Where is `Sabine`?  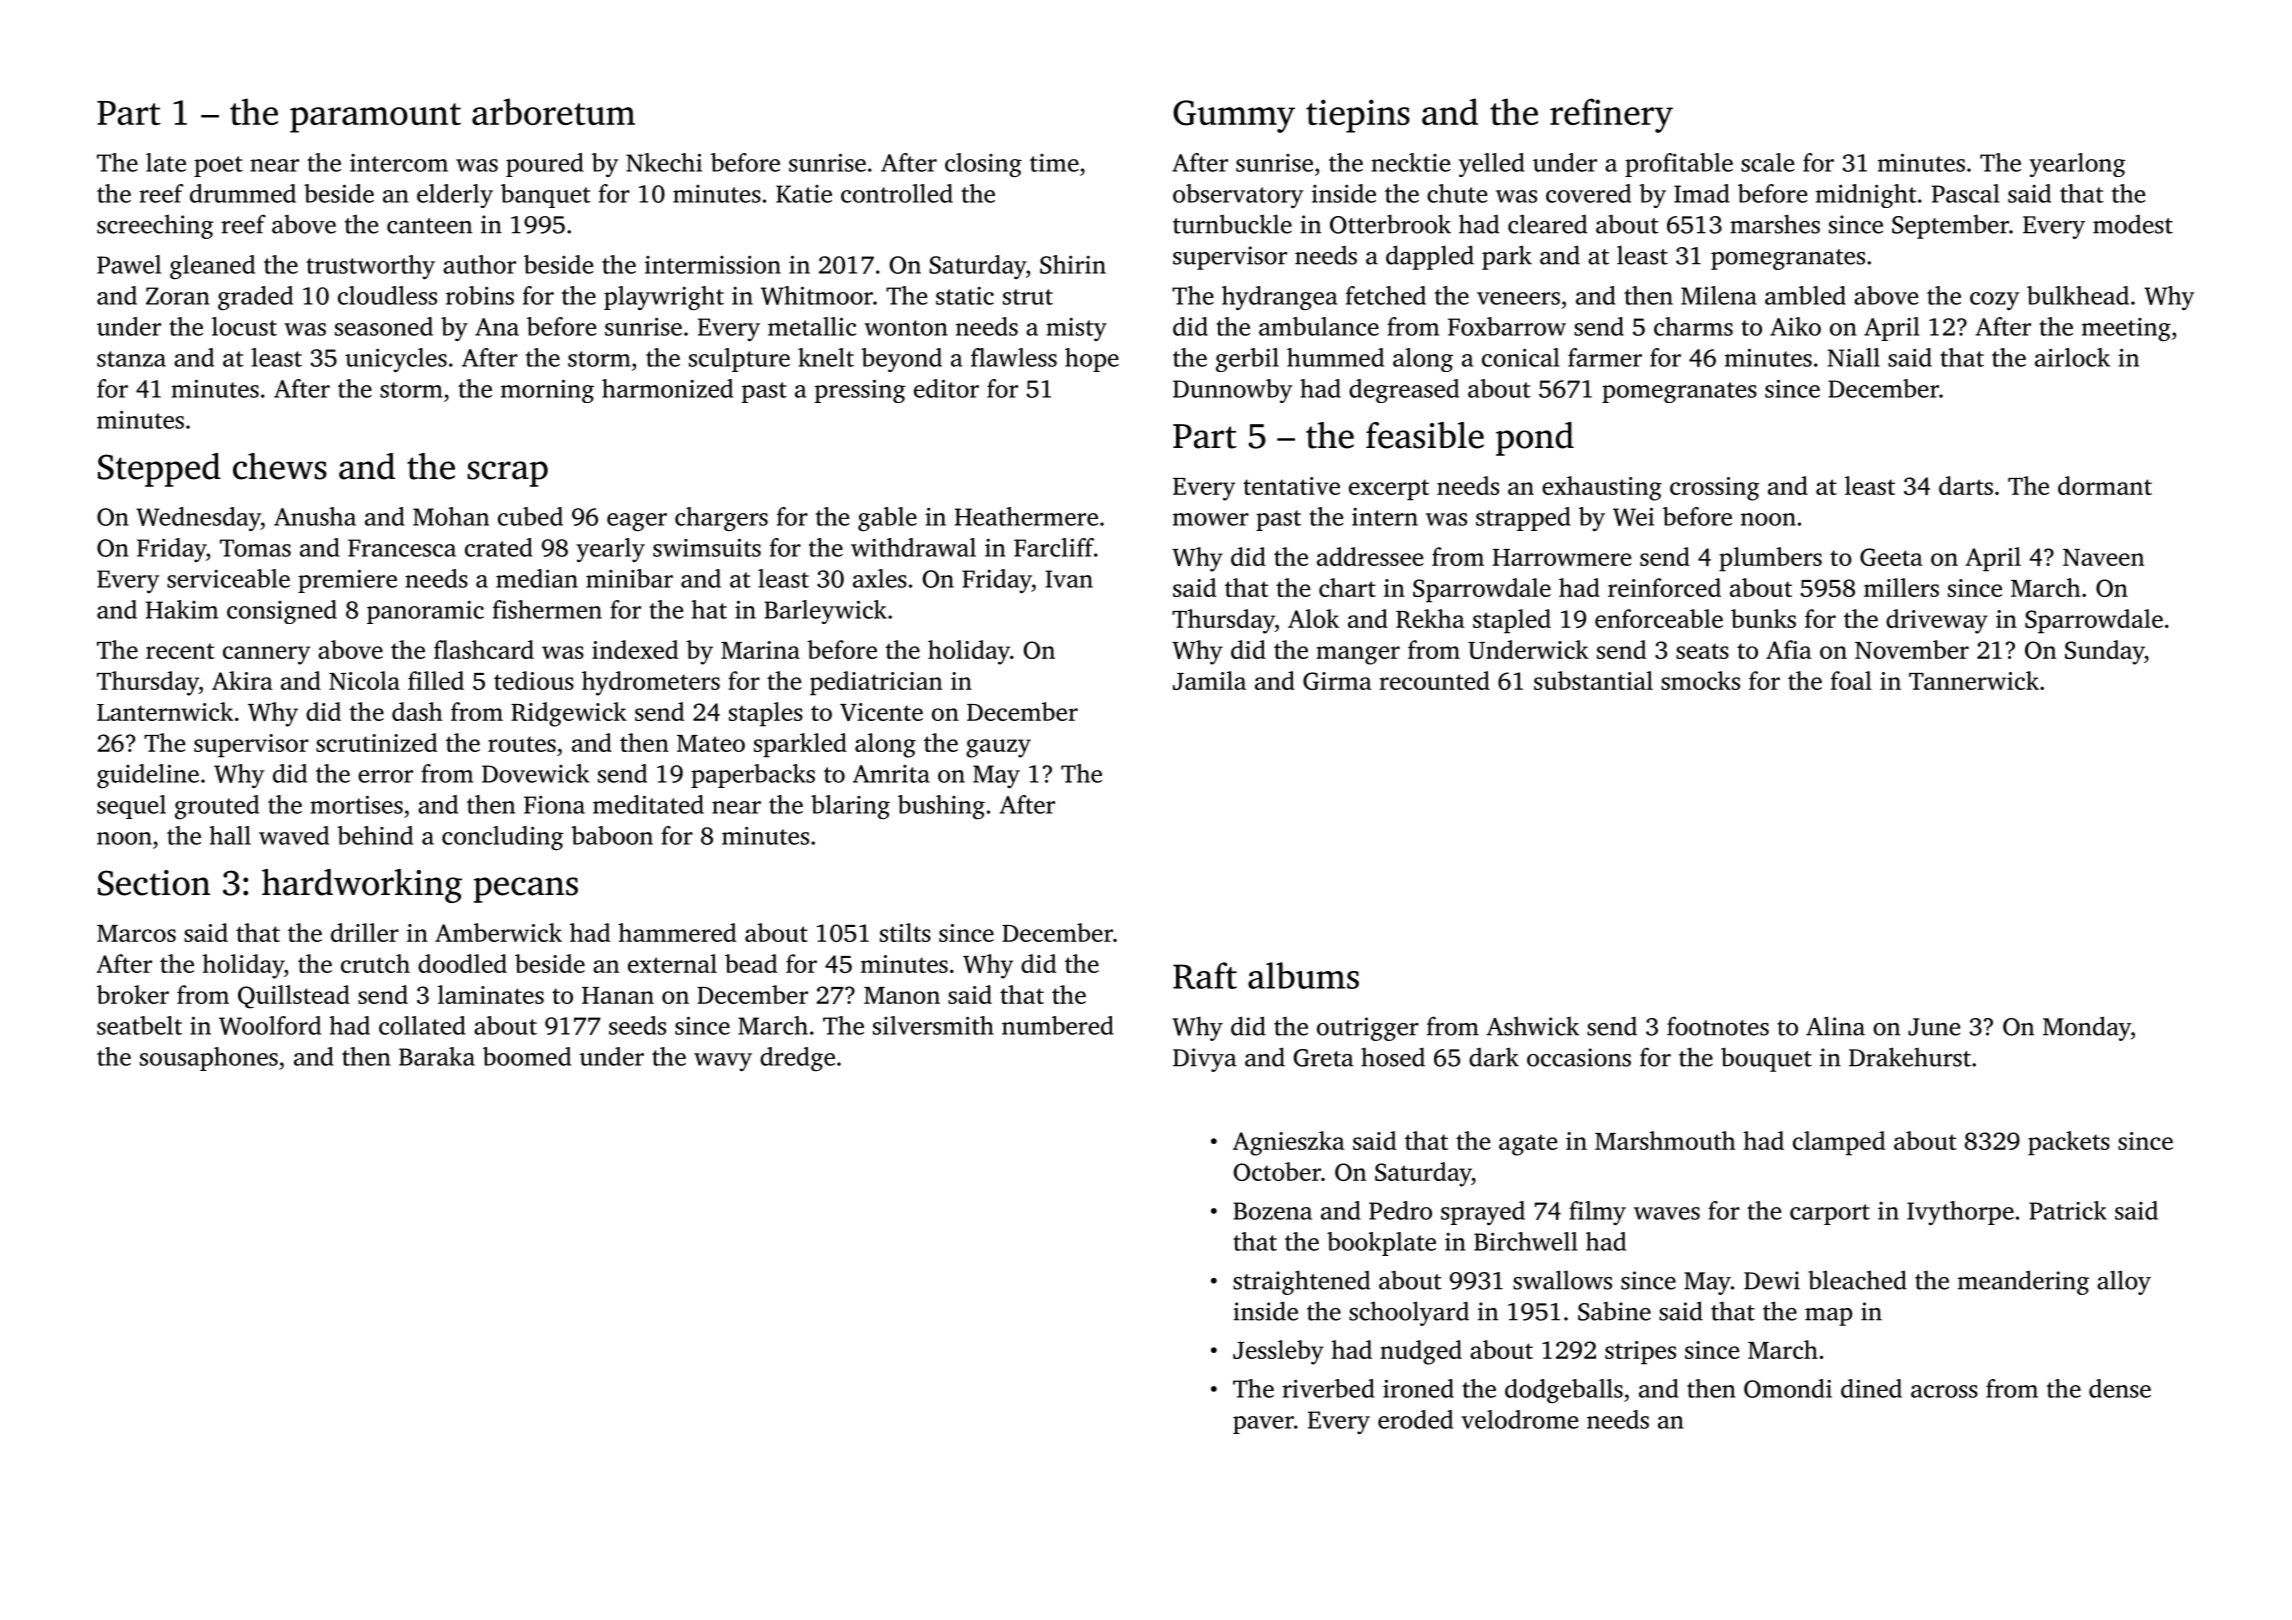 Sabine is located at coordinates (1614, 1311).
